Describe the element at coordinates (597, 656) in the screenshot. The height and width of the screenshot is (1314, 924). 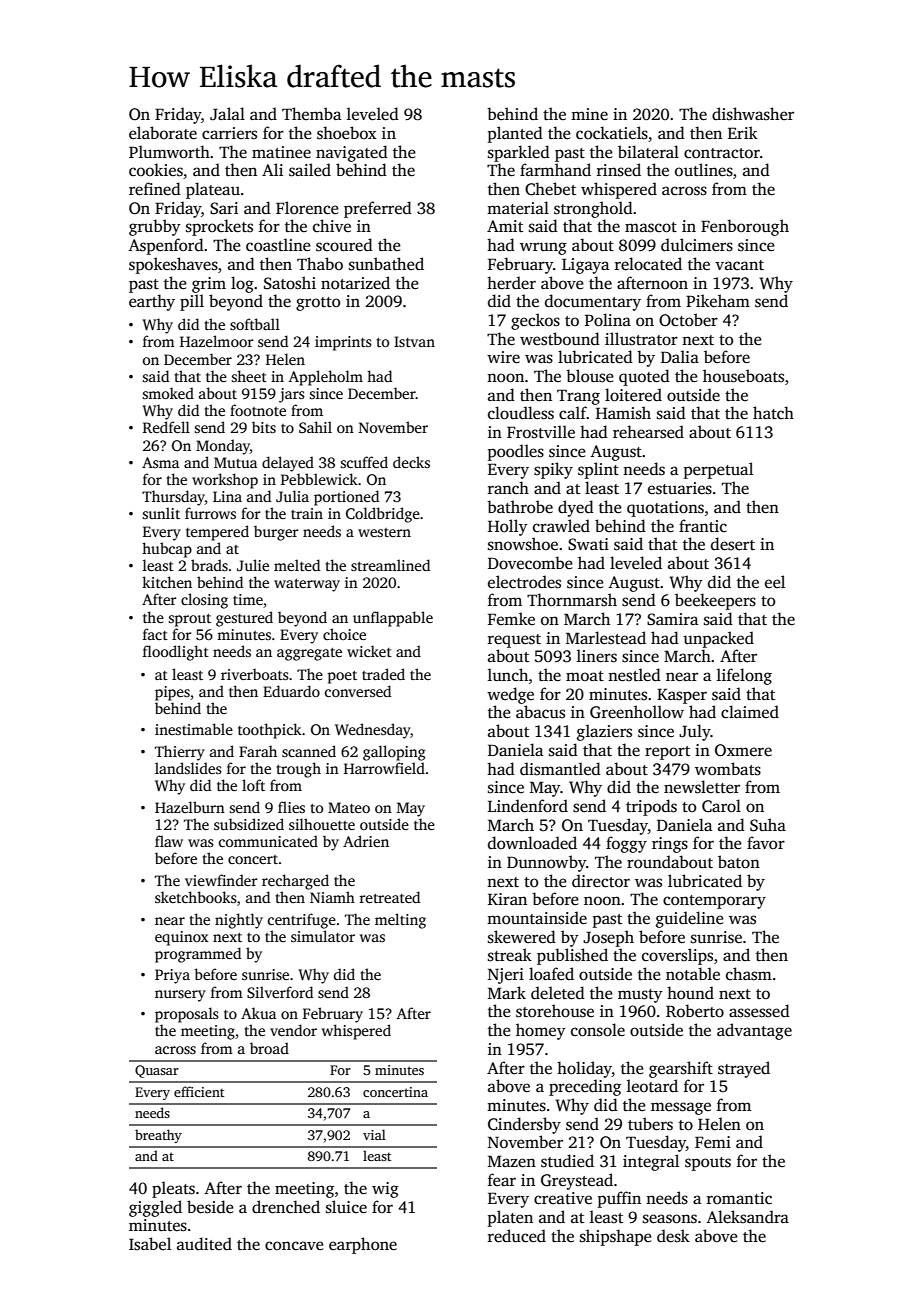
I see `liners` at that location.
